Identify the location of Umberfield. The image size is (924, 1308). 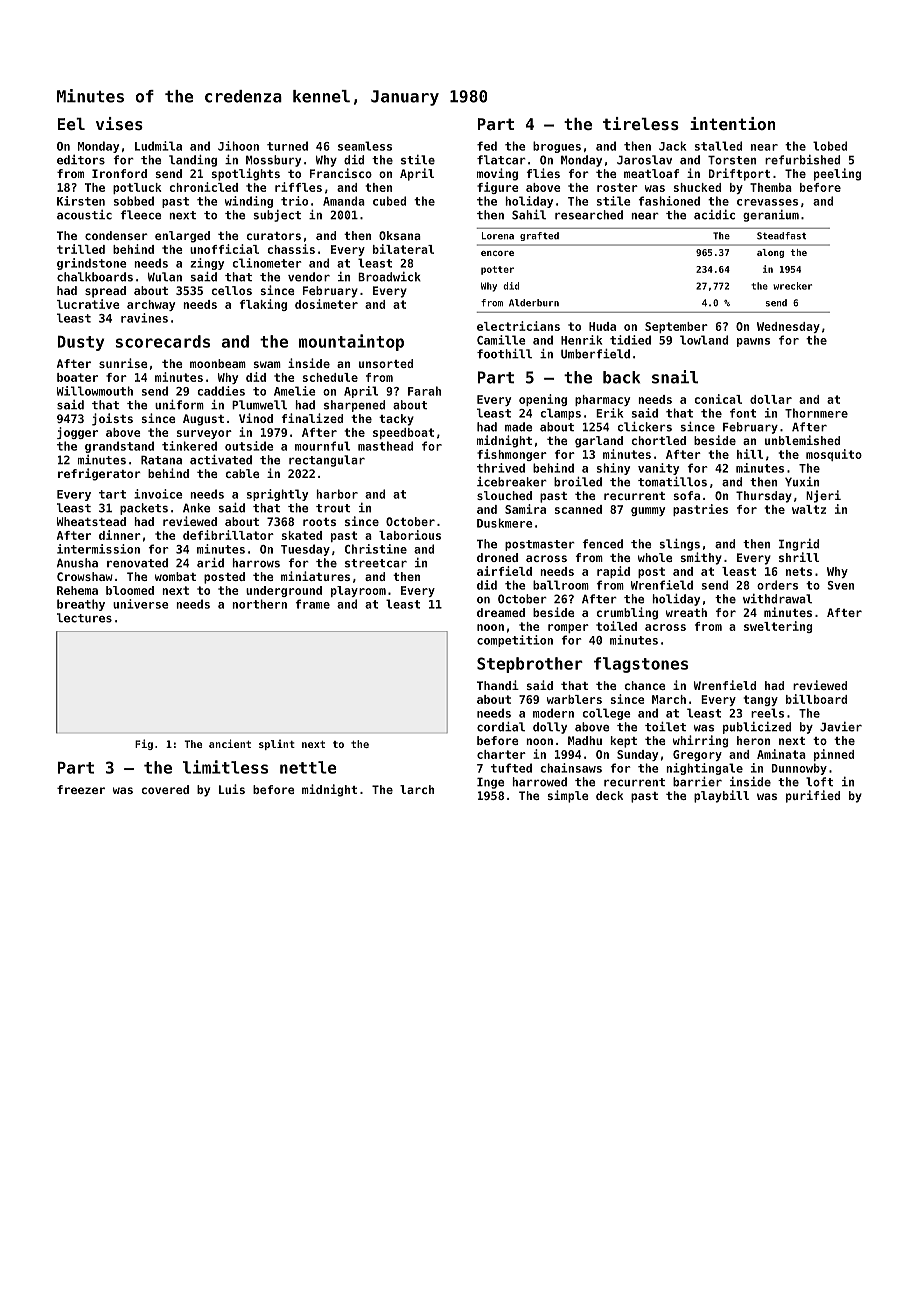
(595, 354).
